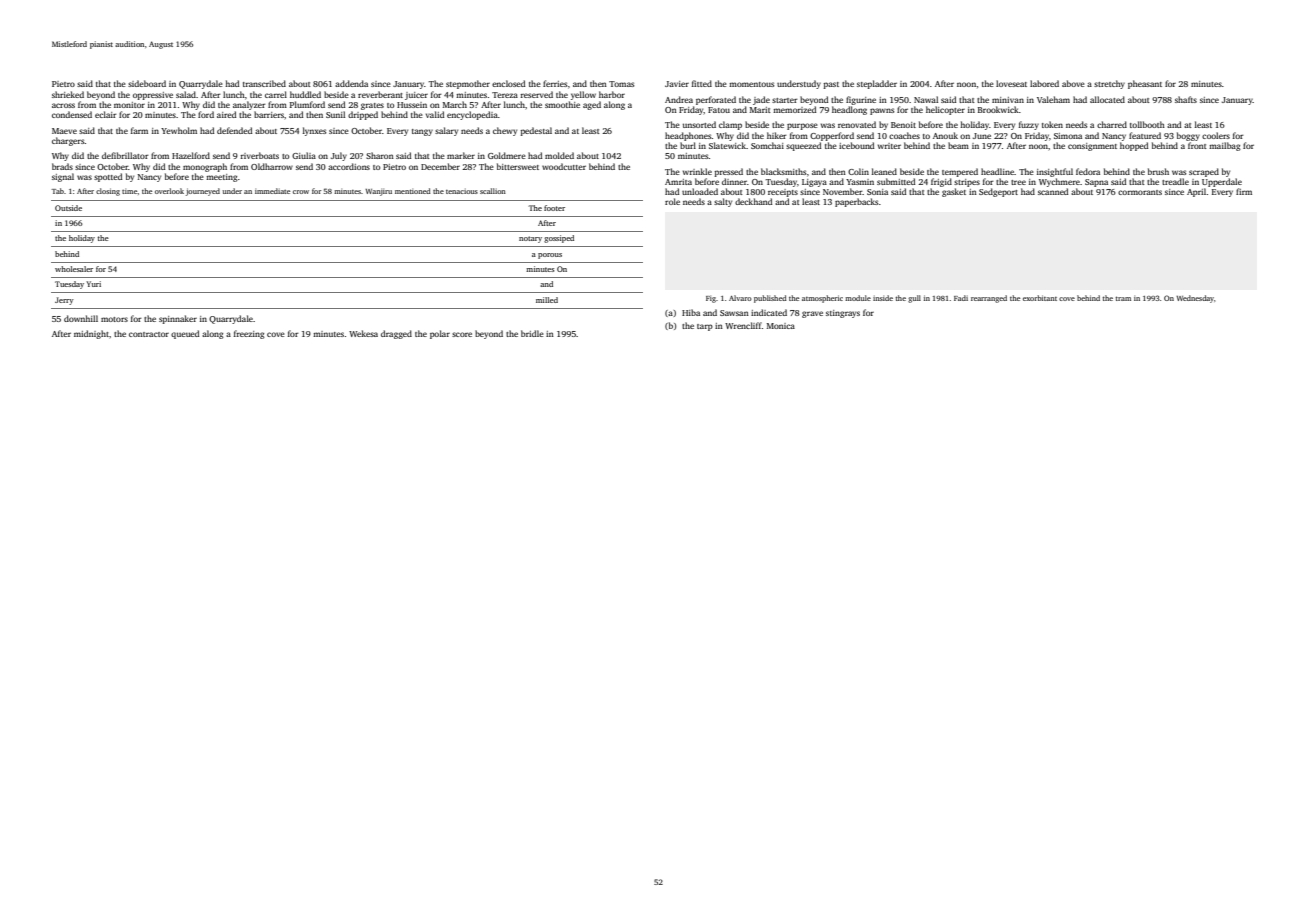 The width and height of the screenshot is (1308, 924). Describe the element at coordinates (222, 178) in the screenshot. I see `meeting` at that location.
